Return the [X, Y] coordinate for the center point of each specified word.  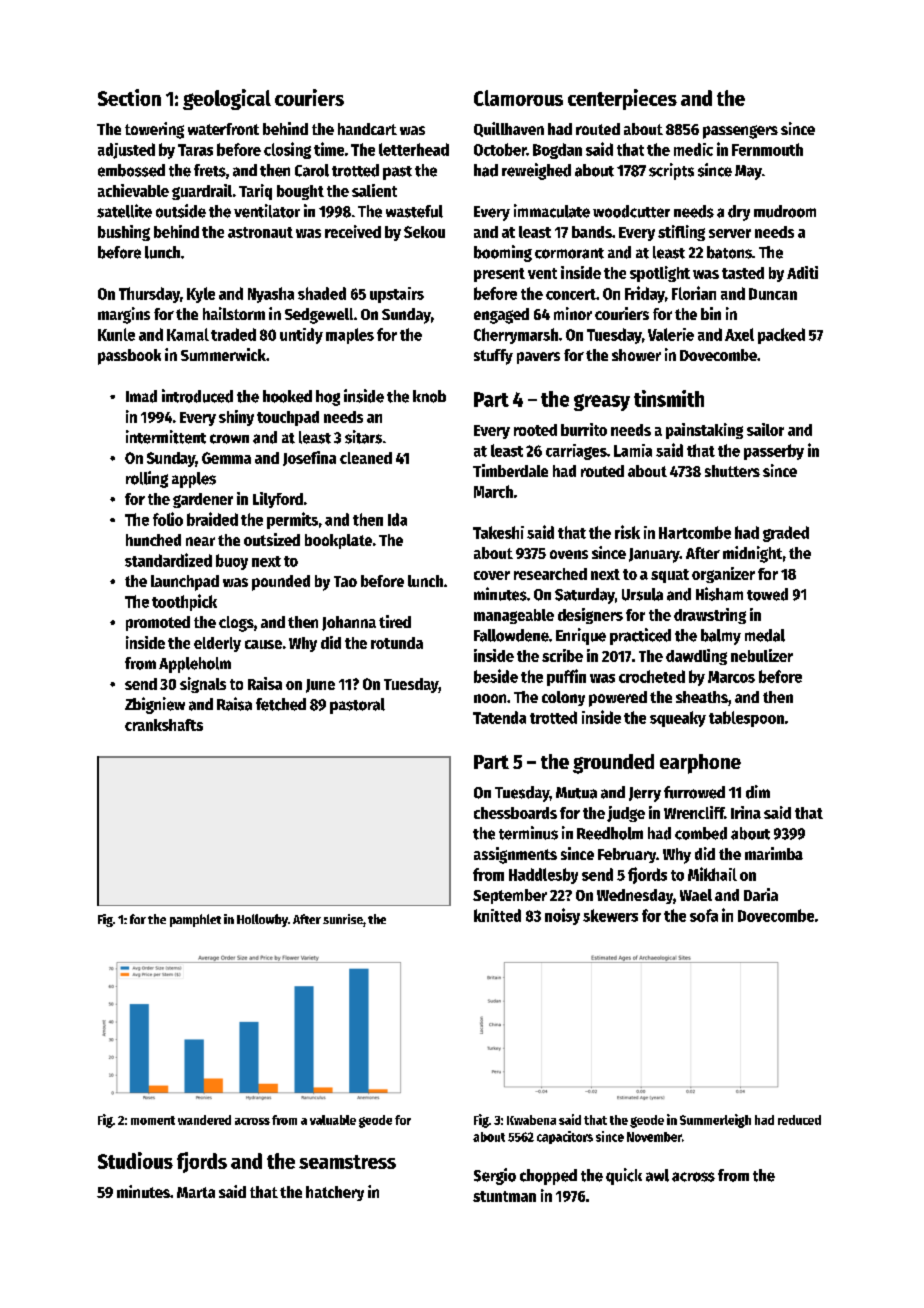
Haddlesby [543, 876]
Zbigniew [155, 705]
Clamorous [518, 98]
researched [550, 574]
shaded [322, 293]
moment [153, 1120]
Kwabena [531, 1120]
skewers [610, 915]
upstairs [397, 295]
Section [129, 97]
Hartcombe [695, 532]
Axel [739, 334]
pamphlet [195, 920]
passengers [740, 132]
